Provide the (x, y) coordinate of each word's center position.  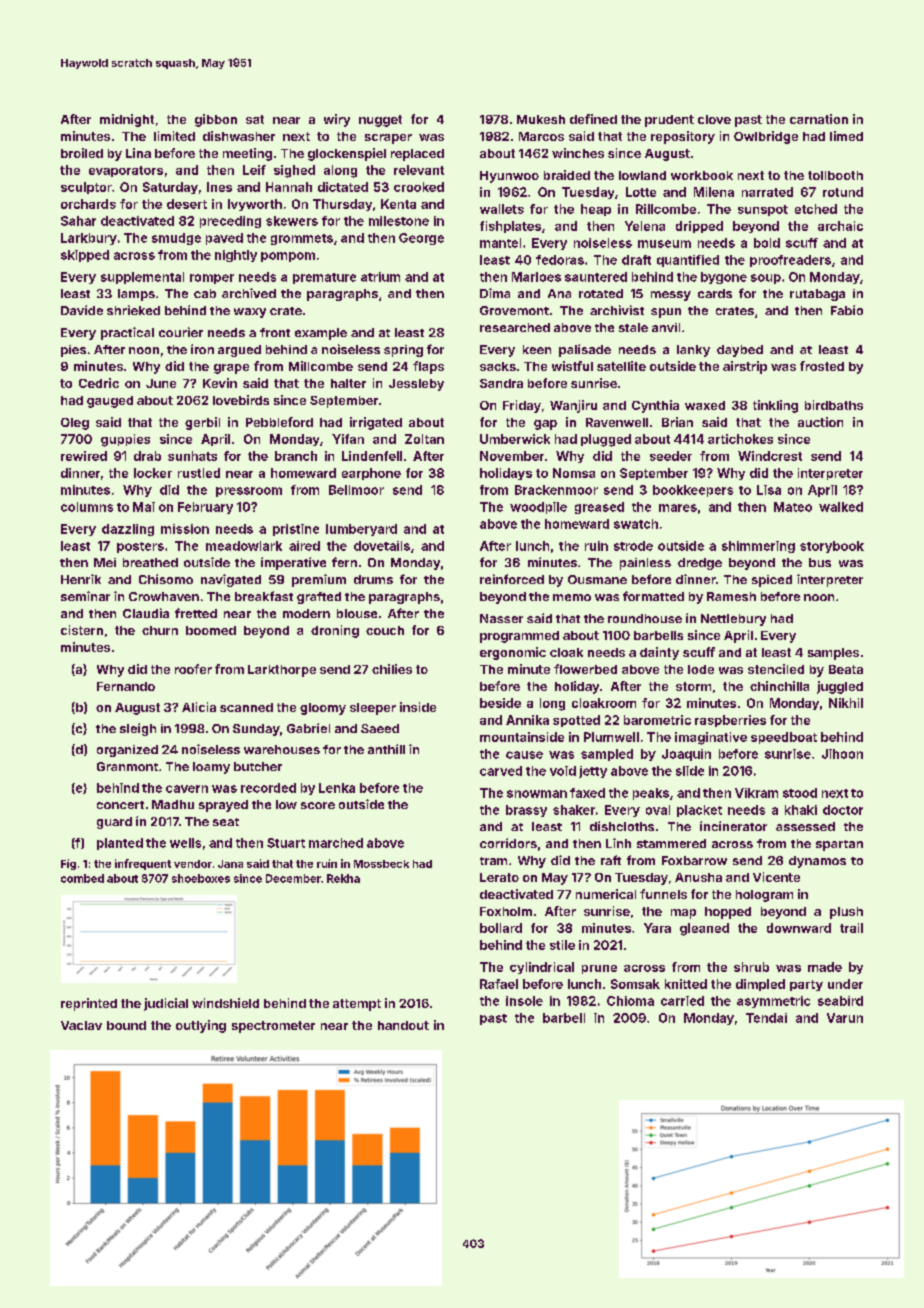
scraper (388, 139)
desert (187, 204)
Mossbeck (381, 864)
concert (120, 805)
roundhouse (645, 618)
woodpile (538, 508)
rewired (84, 456)
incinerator (733, 826)
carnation (819, 119)
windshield (225, 1003)
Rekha (343, 878)
